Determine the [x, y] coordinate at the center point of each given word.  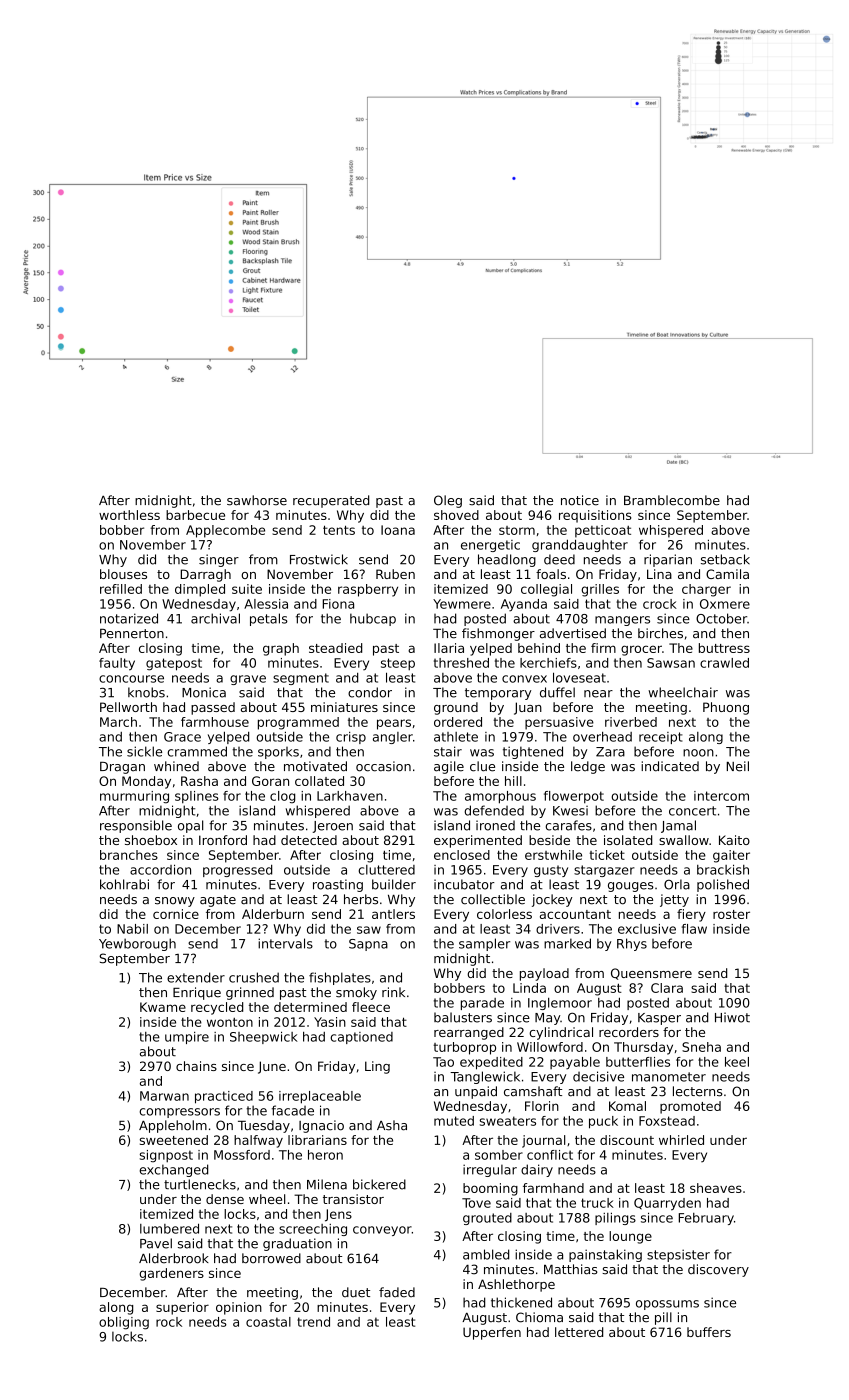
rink [393, 992]
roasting [338, 885]
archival [215, 618]
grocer [641, 650]
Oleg [448, 501]
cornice [176, 914]
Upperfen [492, 1333]
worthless [129, 515]
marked [567, 943]
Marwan [164, 1096]
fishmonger [498, 634]
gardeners [171, 1274]
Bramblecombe [672, 500]
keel [737, 1062]
